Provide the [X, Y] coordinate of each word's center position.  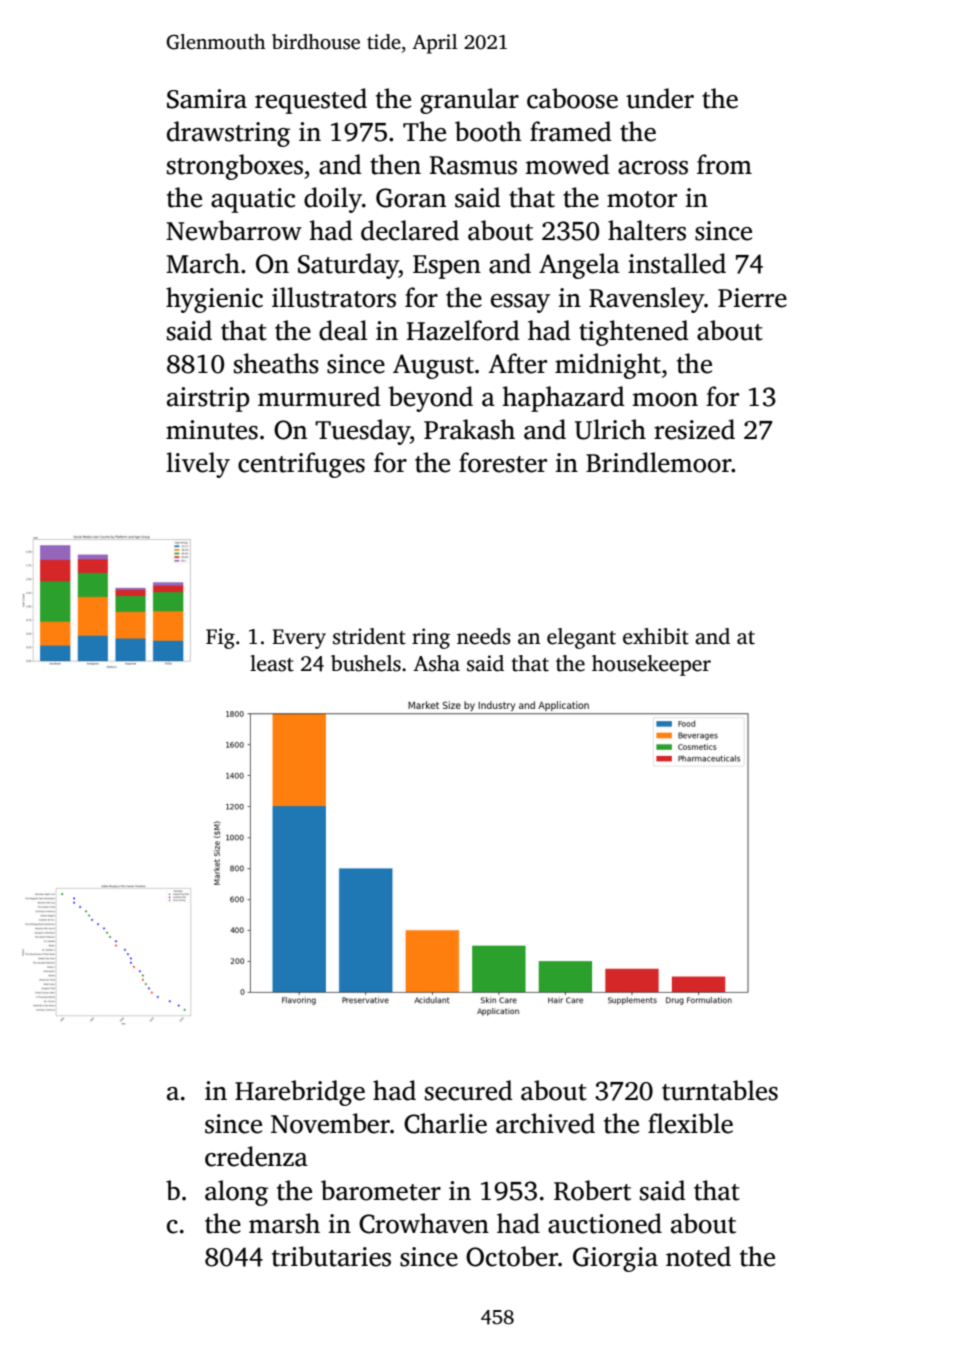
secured [469, 1090]
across [653, 168]
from [724, 164]
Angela [579, 266]
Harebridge [300, 1093]
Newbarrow [234, 230]
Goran [411, 198]
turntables [720, 1090]
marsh [284, 1223]
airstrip [208, 399]
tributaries [331, 1256]
